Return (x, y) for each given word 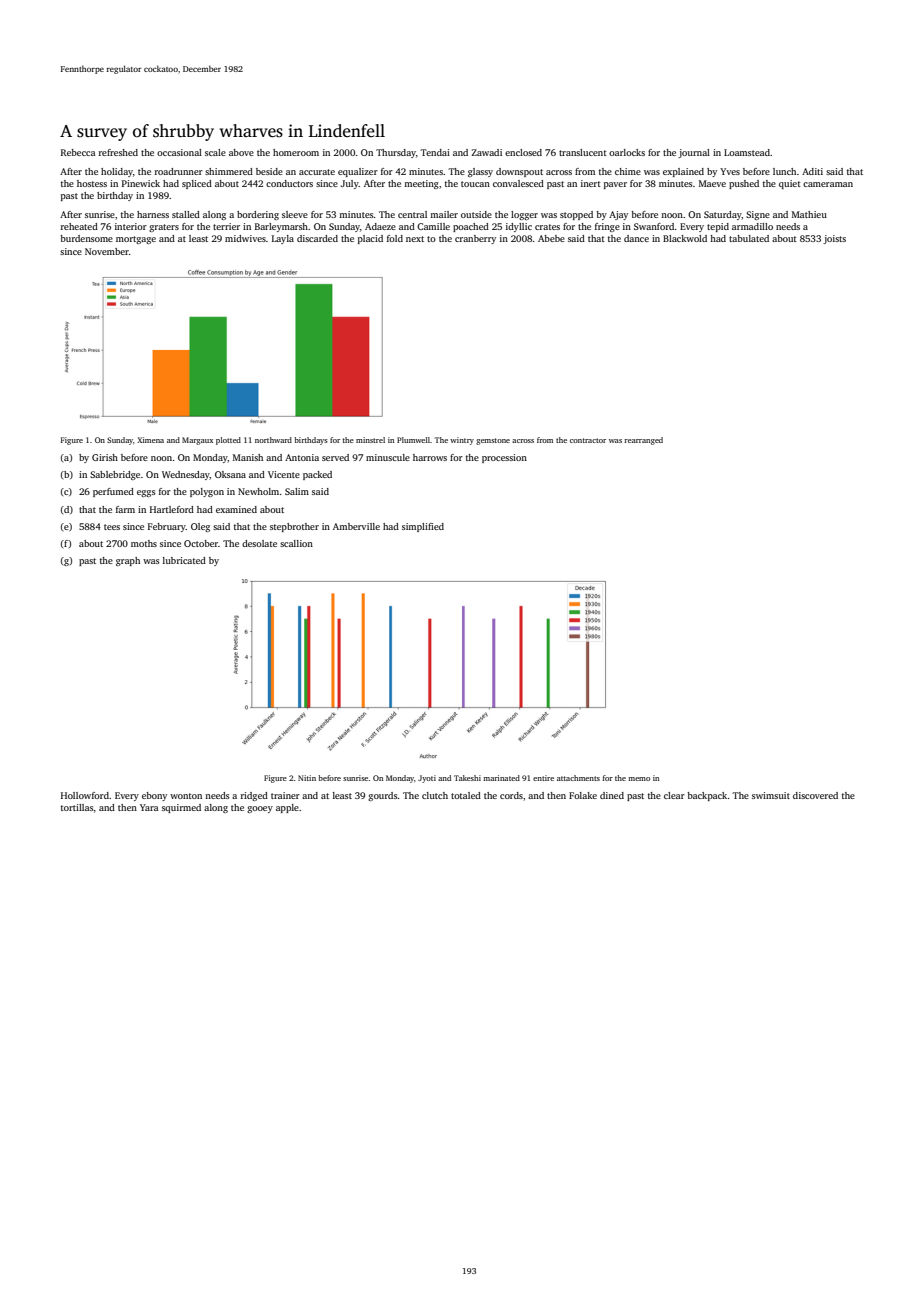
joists (834, 239)
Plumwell (413, 440)
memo (639, 779)
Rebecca (78, 152)
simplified (423, 527)
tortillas (77, 807)
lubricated (184, 560)
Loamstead (747, 152)
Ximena (150, 440)
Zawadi (486, 152)
